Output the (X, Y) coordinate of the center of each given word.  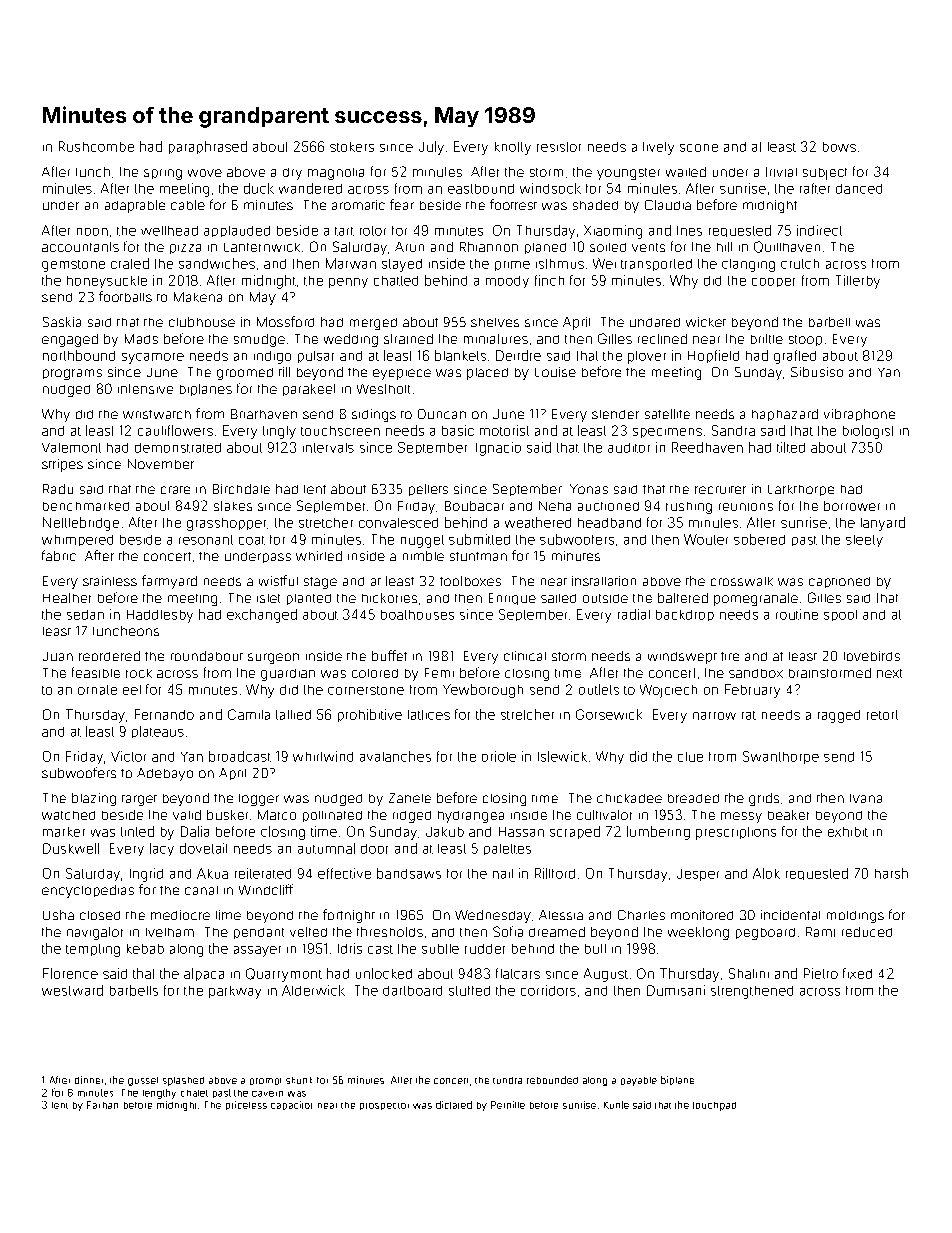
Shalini (749, 973)
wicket (706, 322)
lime (228, 915)
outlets (599, 689)
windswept (682, 658)
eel (132, 690)
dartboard (412, 991)
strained (408, 339)
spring (163, 174)
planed (545, 248)
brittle (767, 339)
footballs (125, 296)
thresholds (390, 932)
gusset (143, 1081)
